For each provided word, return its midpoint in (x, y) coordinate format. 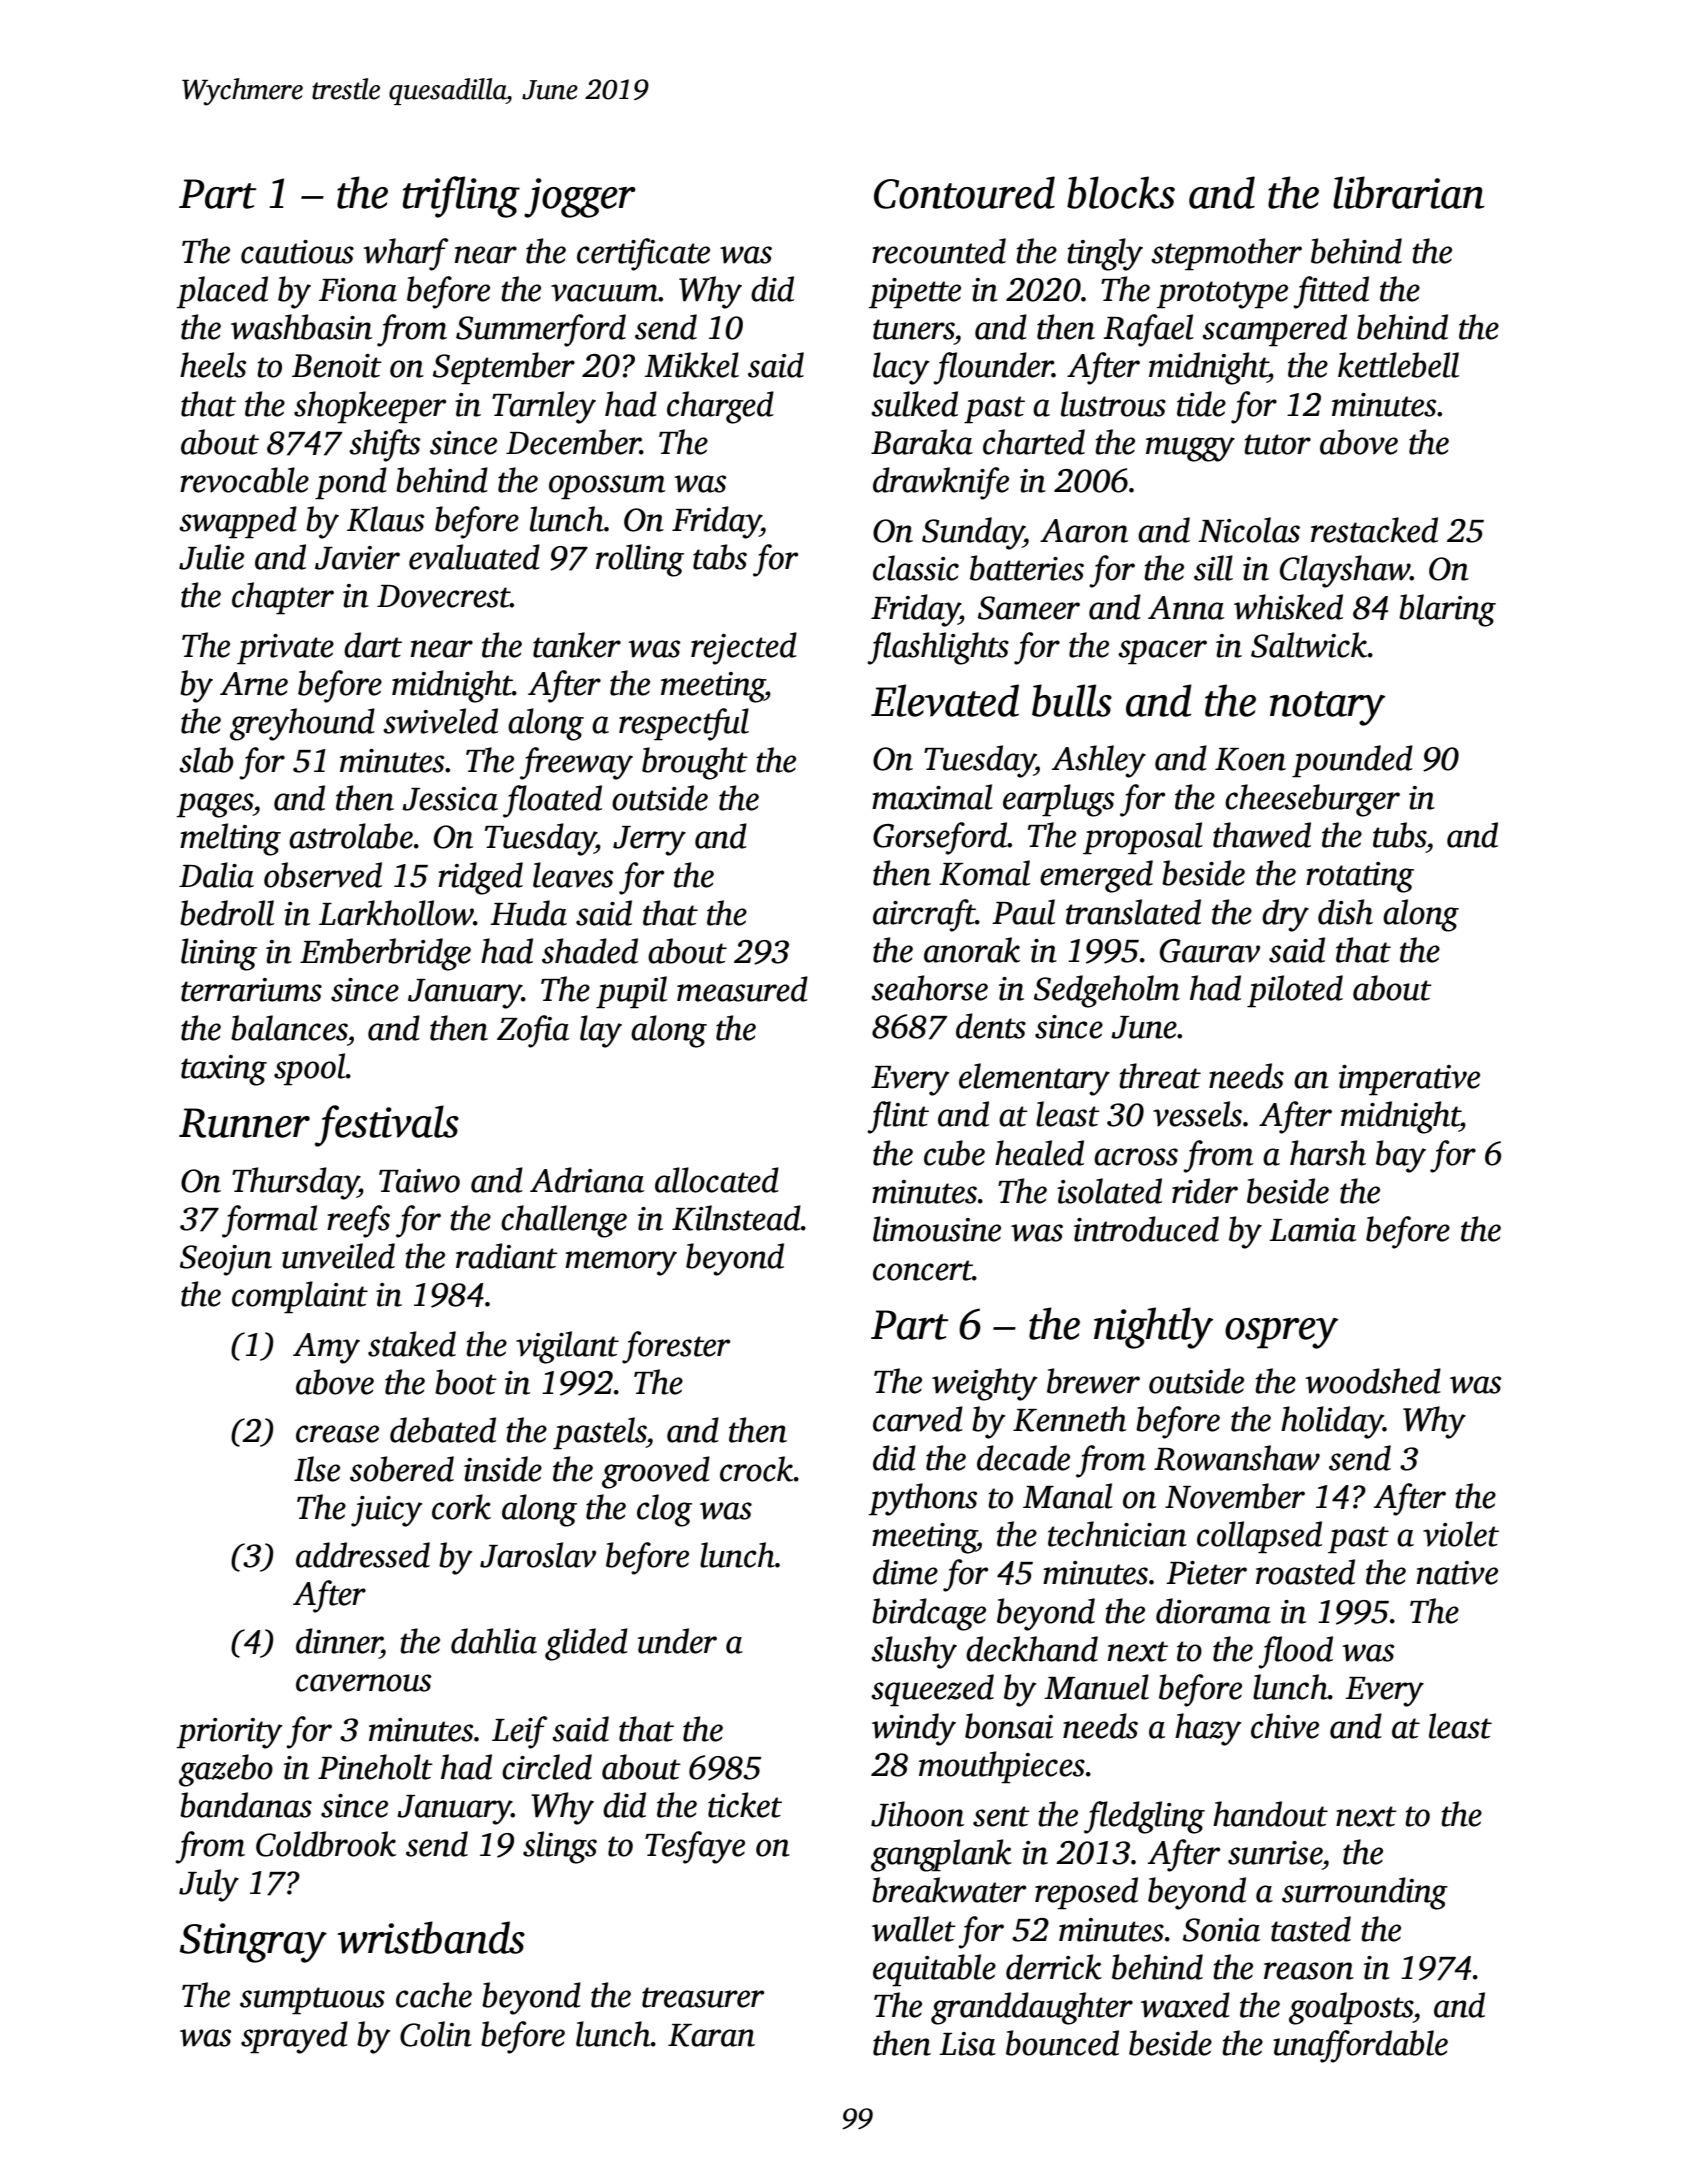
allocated (717, 1180)
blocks (1121, 192)
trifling (461, 197)
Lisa (967, 2044)
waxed (1185, 2005)
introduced (1146, 1229)
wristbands (431, 1937)
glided (586, 1644)
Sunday (973, 533)
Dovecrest (443, 596)
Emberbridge (385, 954)
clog (664, 1510)
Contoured (964, 192)
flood (1295, 1652)
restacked (1374, 530)
